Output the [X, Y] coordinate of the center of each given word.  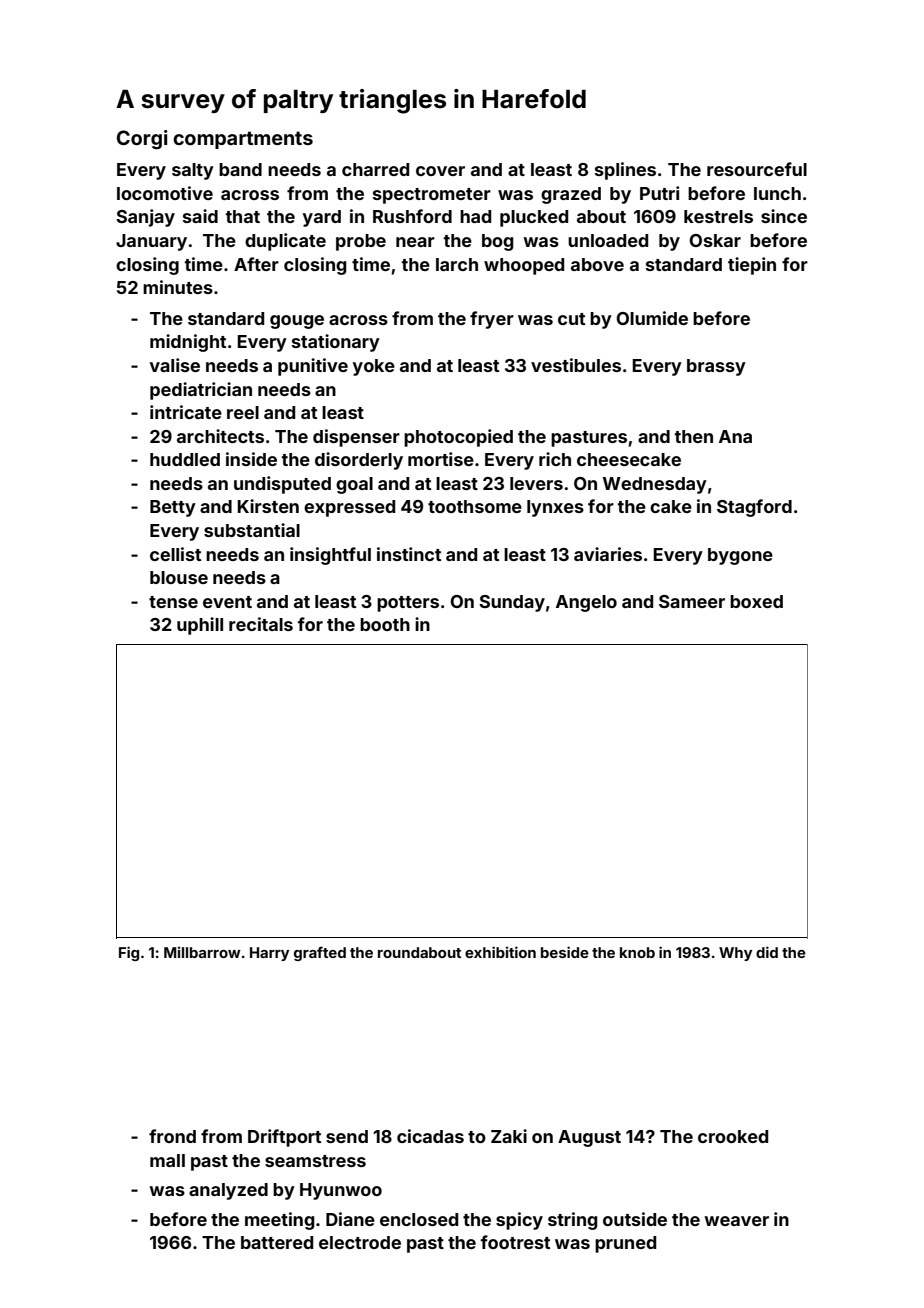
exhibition [500, 952]
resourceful [757, 169]
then [693, 436]
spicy [519, 1221]
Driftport [284, 1138]
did [767, 952]
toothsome [475, 506]
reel [243, 412]
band [240, 169]
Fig [129, 953]
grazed [571, 195]
